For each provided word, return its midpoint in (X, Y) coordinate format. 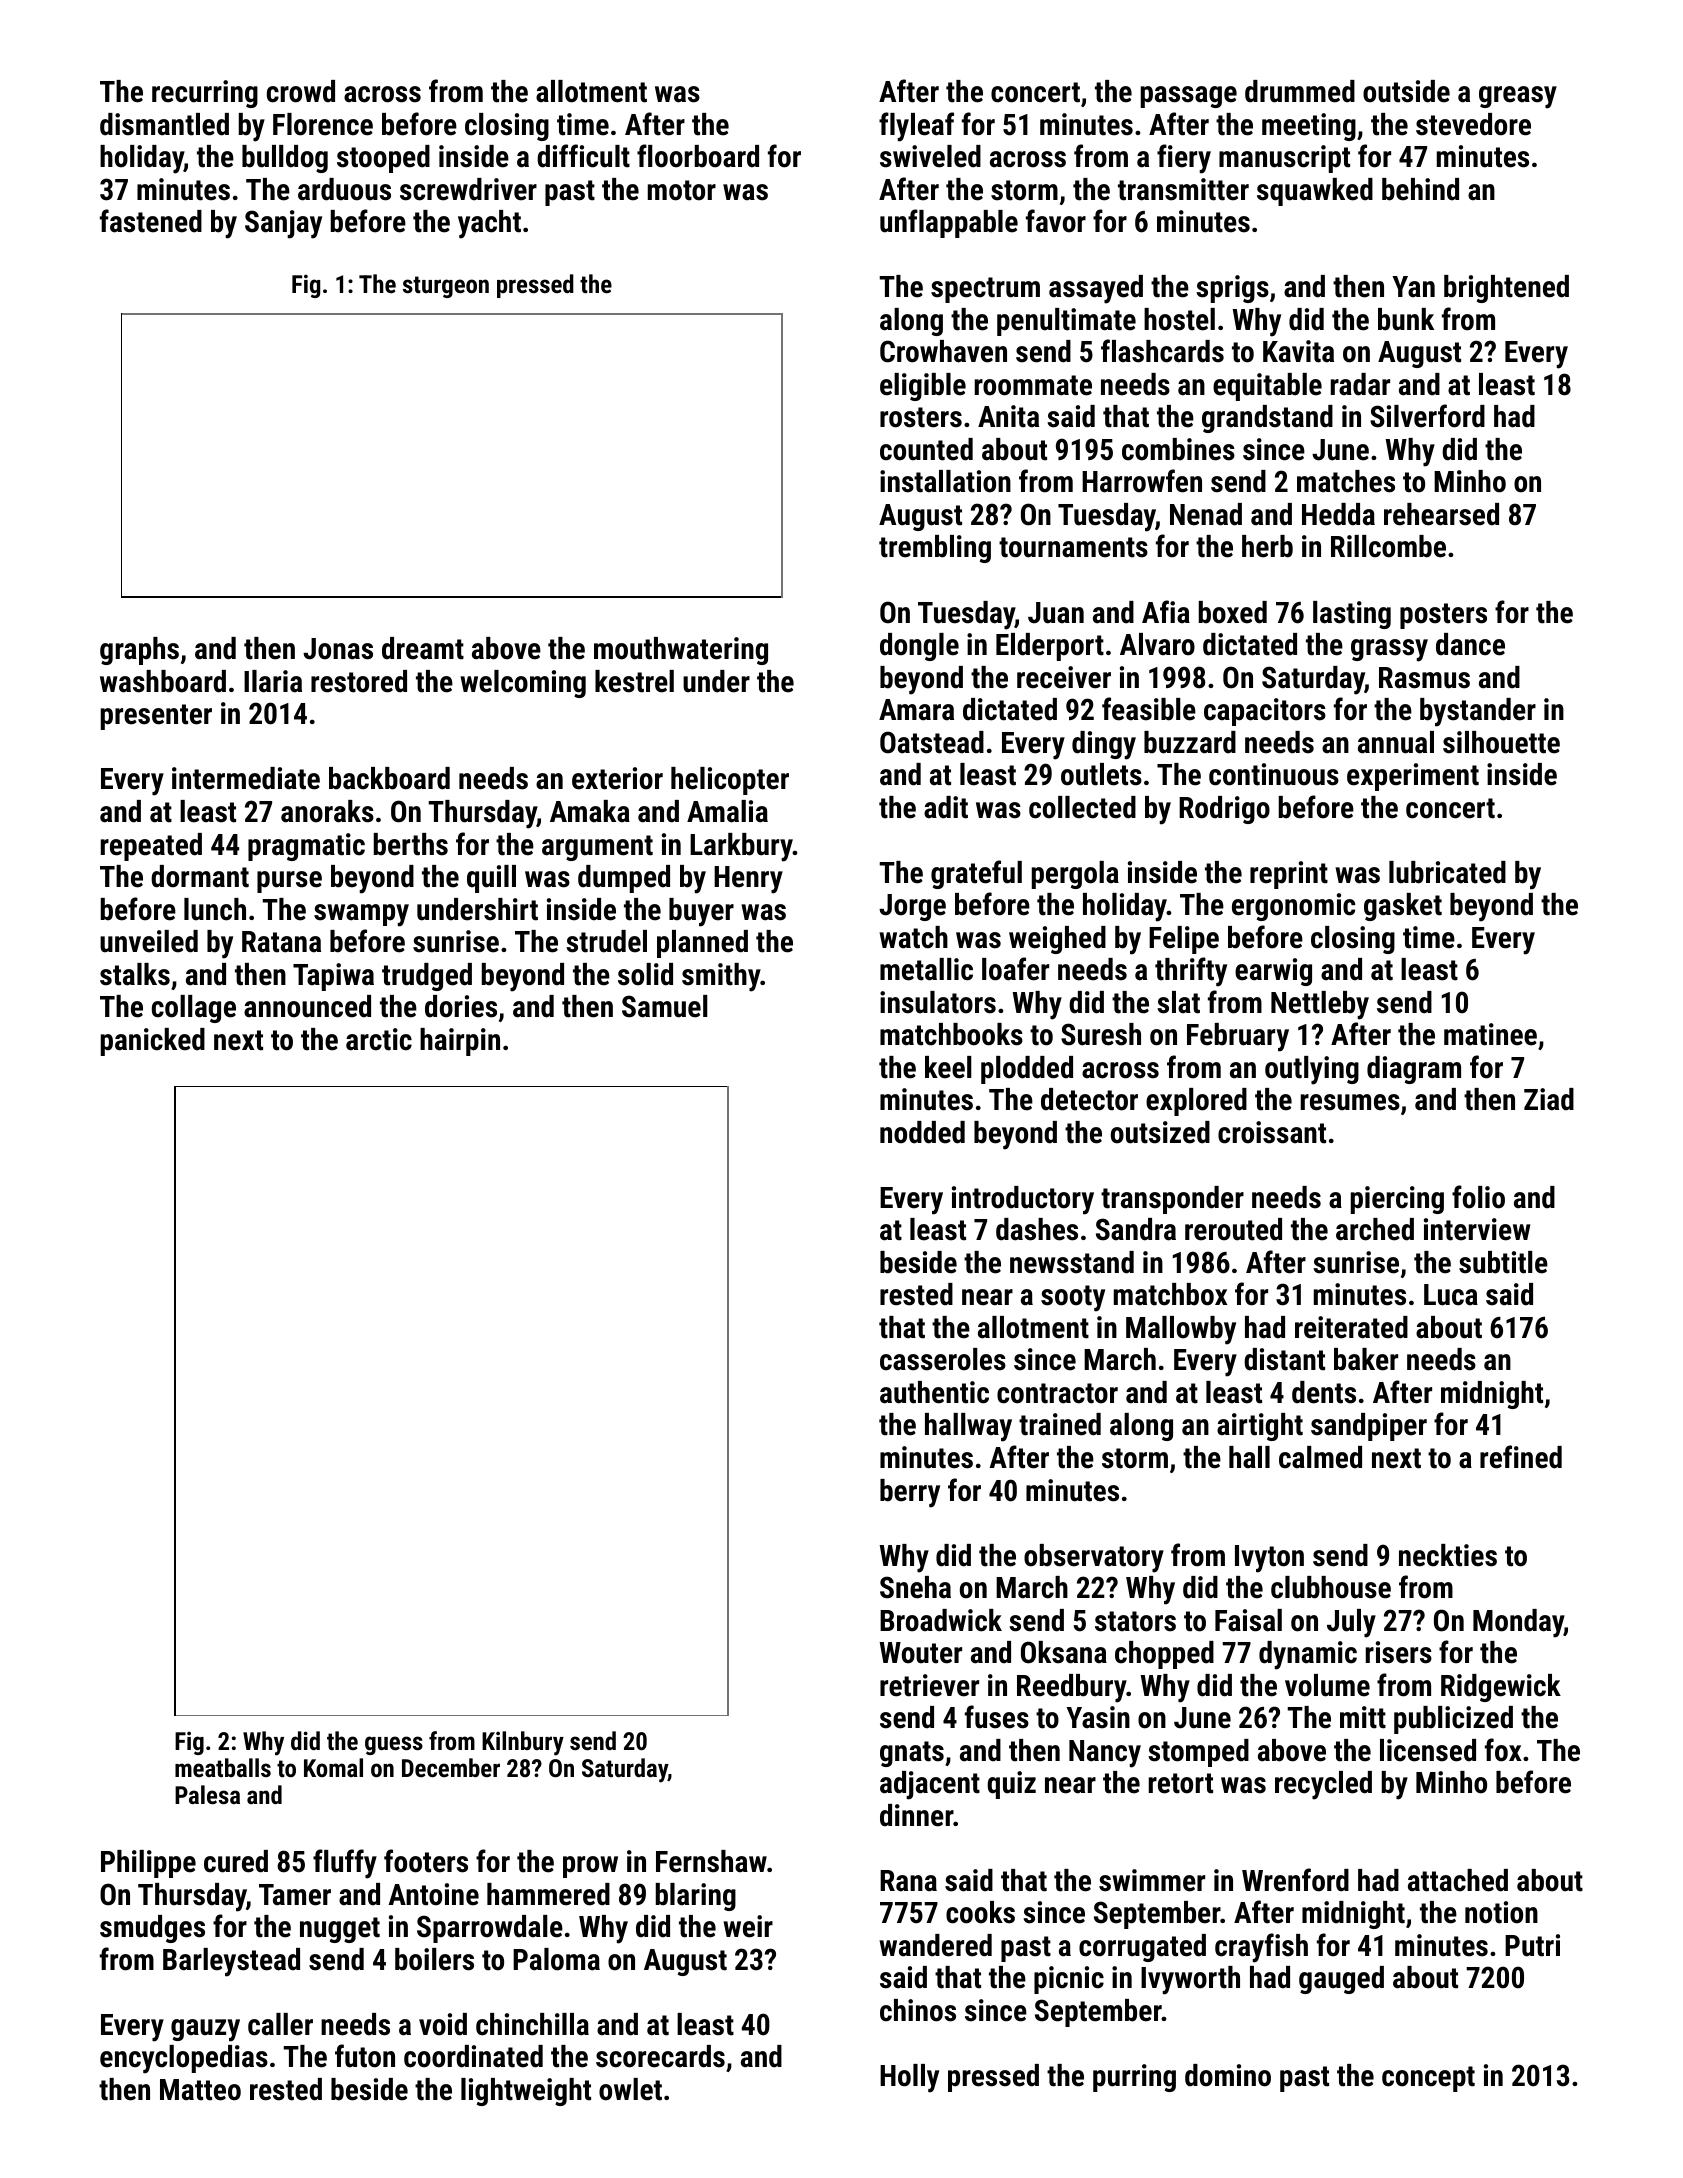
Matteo (200, 2090)
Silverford (1427, 416)
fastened (151, 221)
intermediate (246, 778)
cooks (980, 1912)
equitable (1267, 387)
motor (682, 190)
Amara (916, 710)
